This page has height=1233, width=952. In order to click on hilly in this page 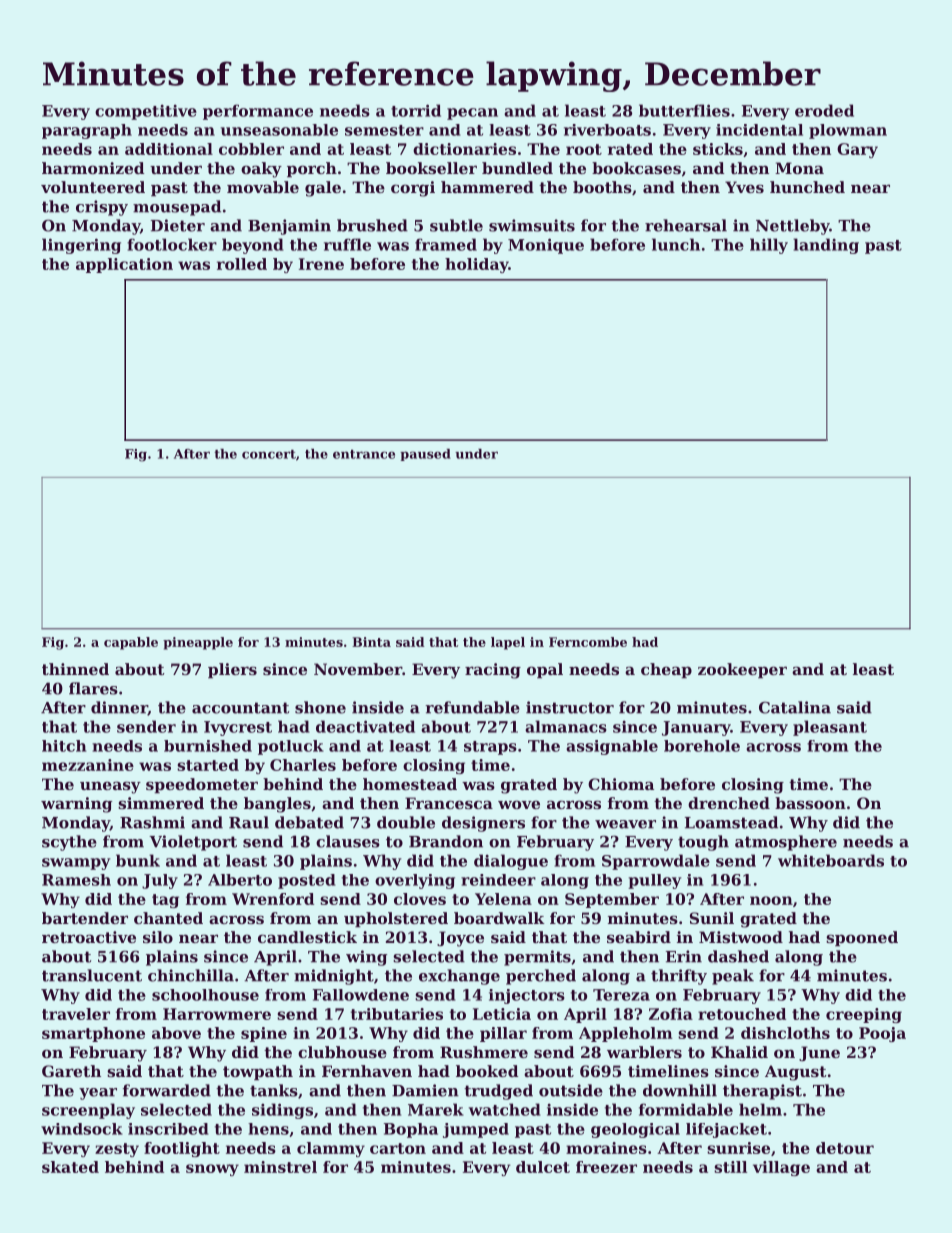, I will do `click(769, 246)`.
